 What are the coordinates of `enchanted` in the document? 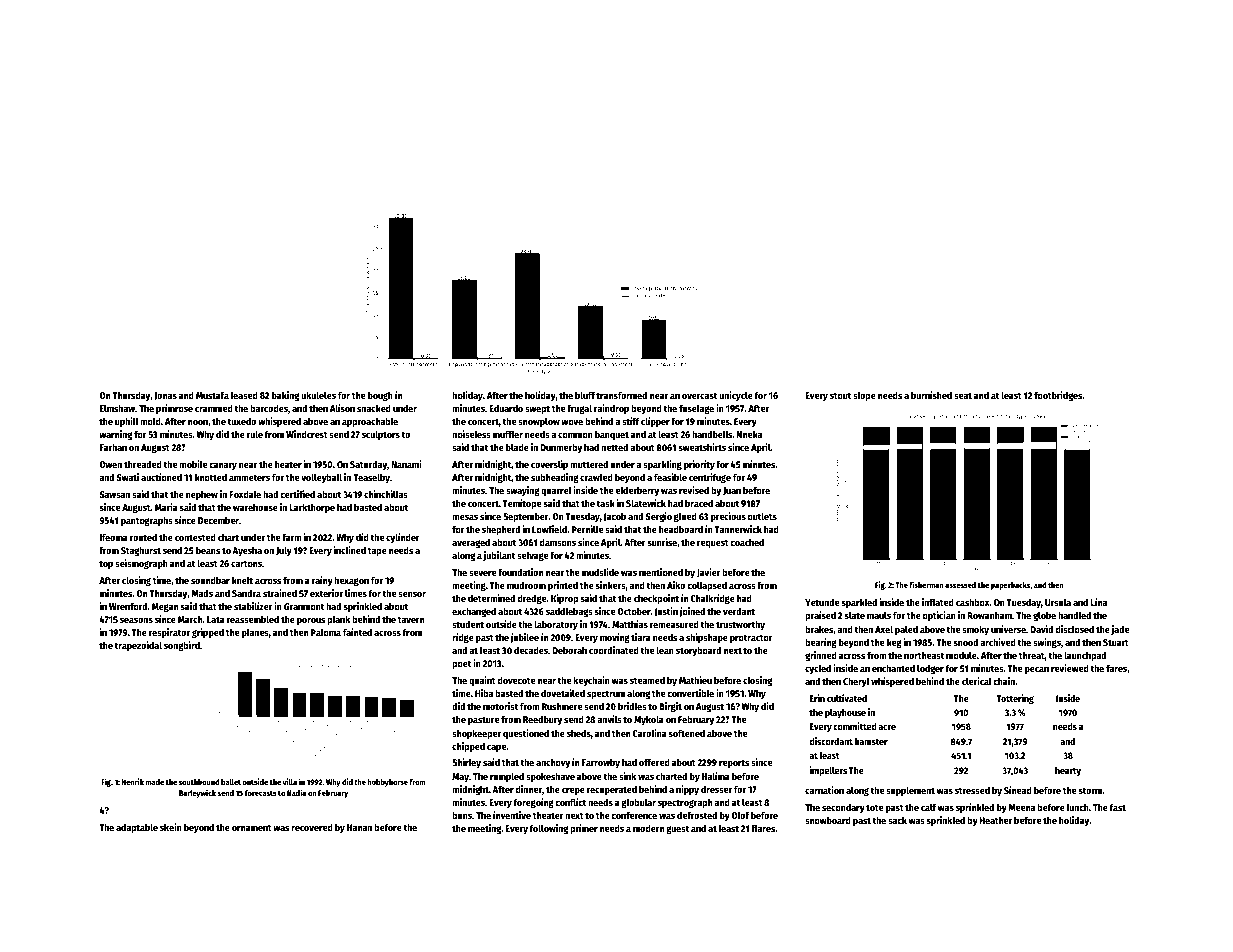 It's located at (893, 668).
